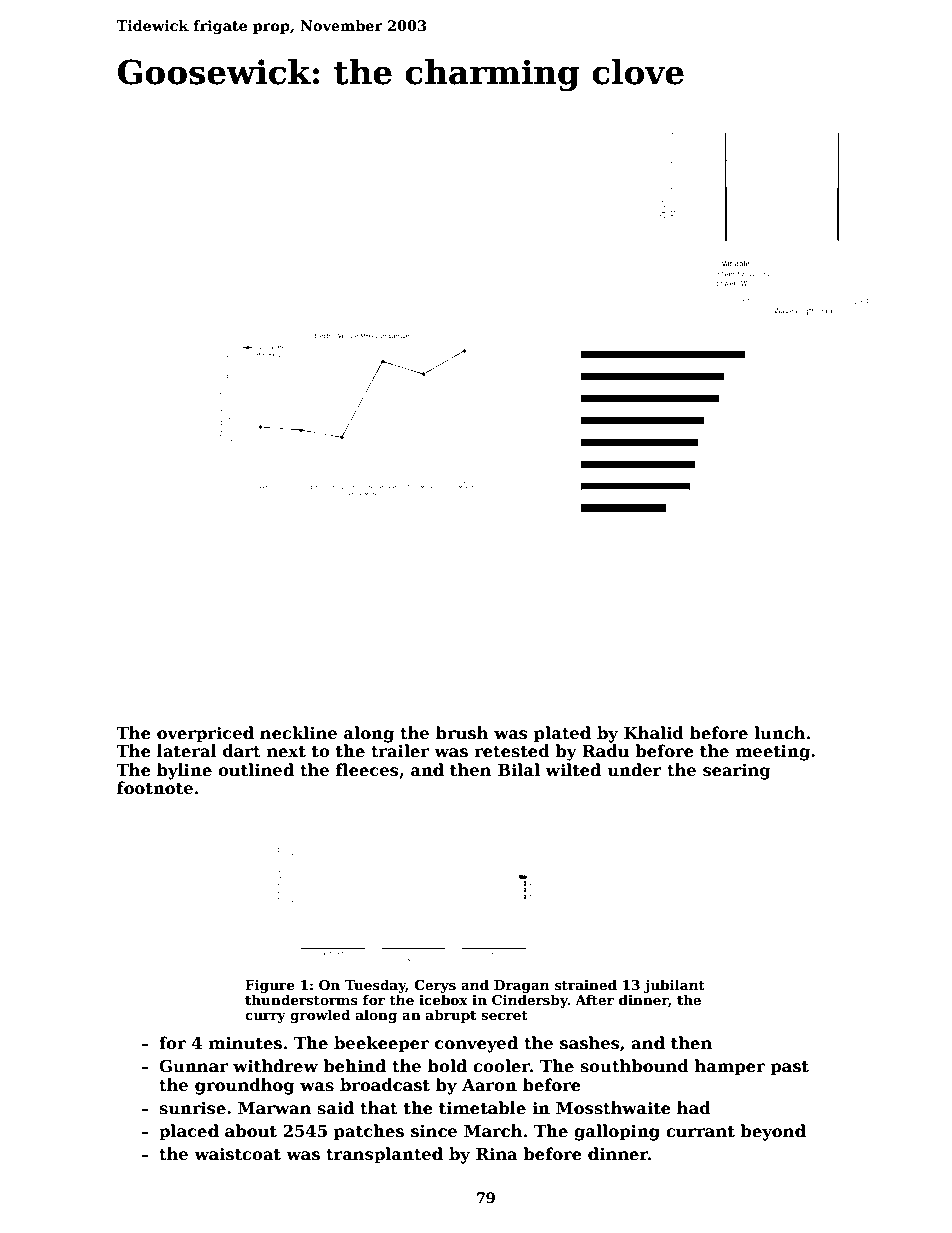 The height and width of the image is (1233, 952). I want to click on placed, so click(189, 1132).
